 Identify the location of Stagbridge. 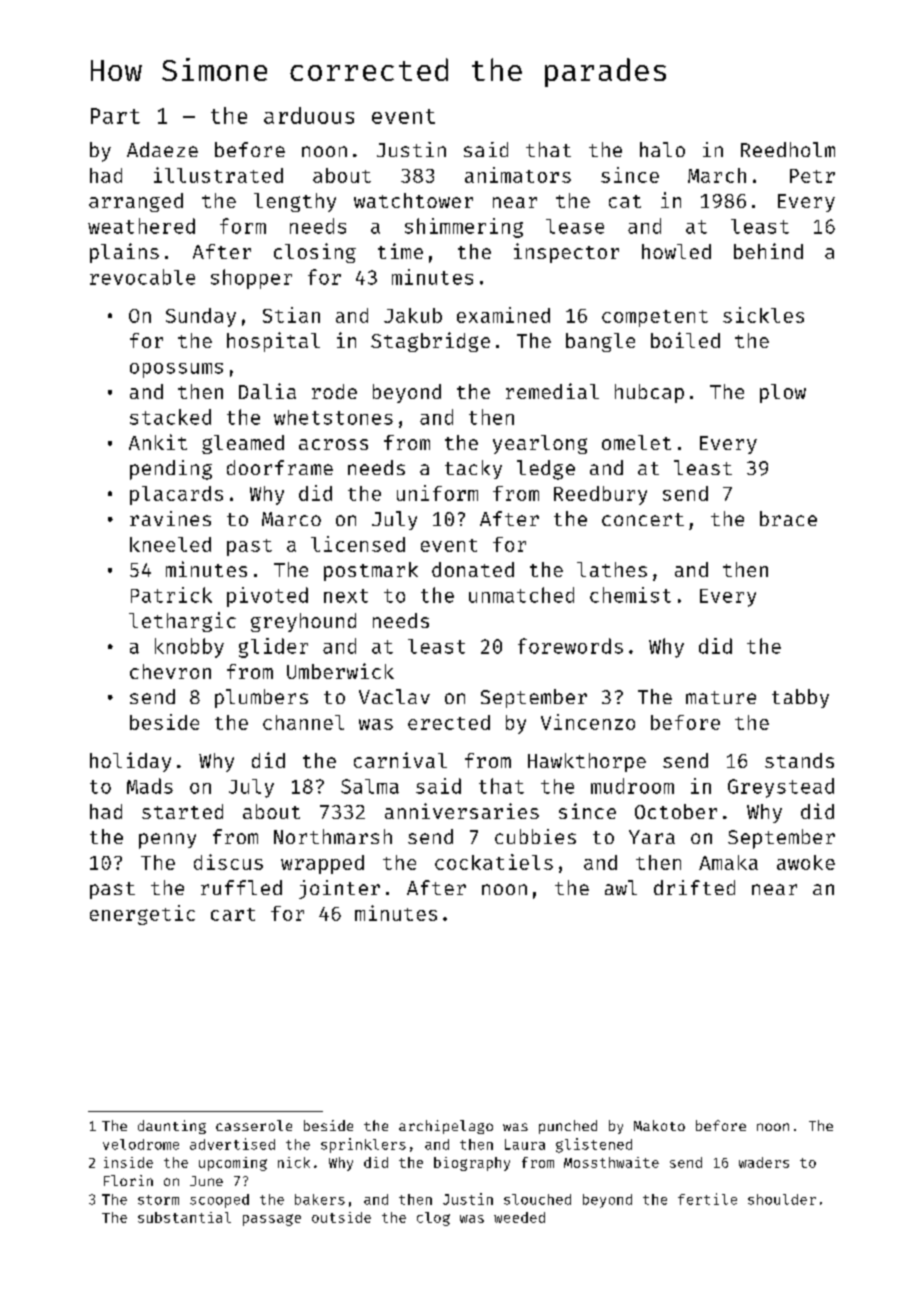
(430, 342).
